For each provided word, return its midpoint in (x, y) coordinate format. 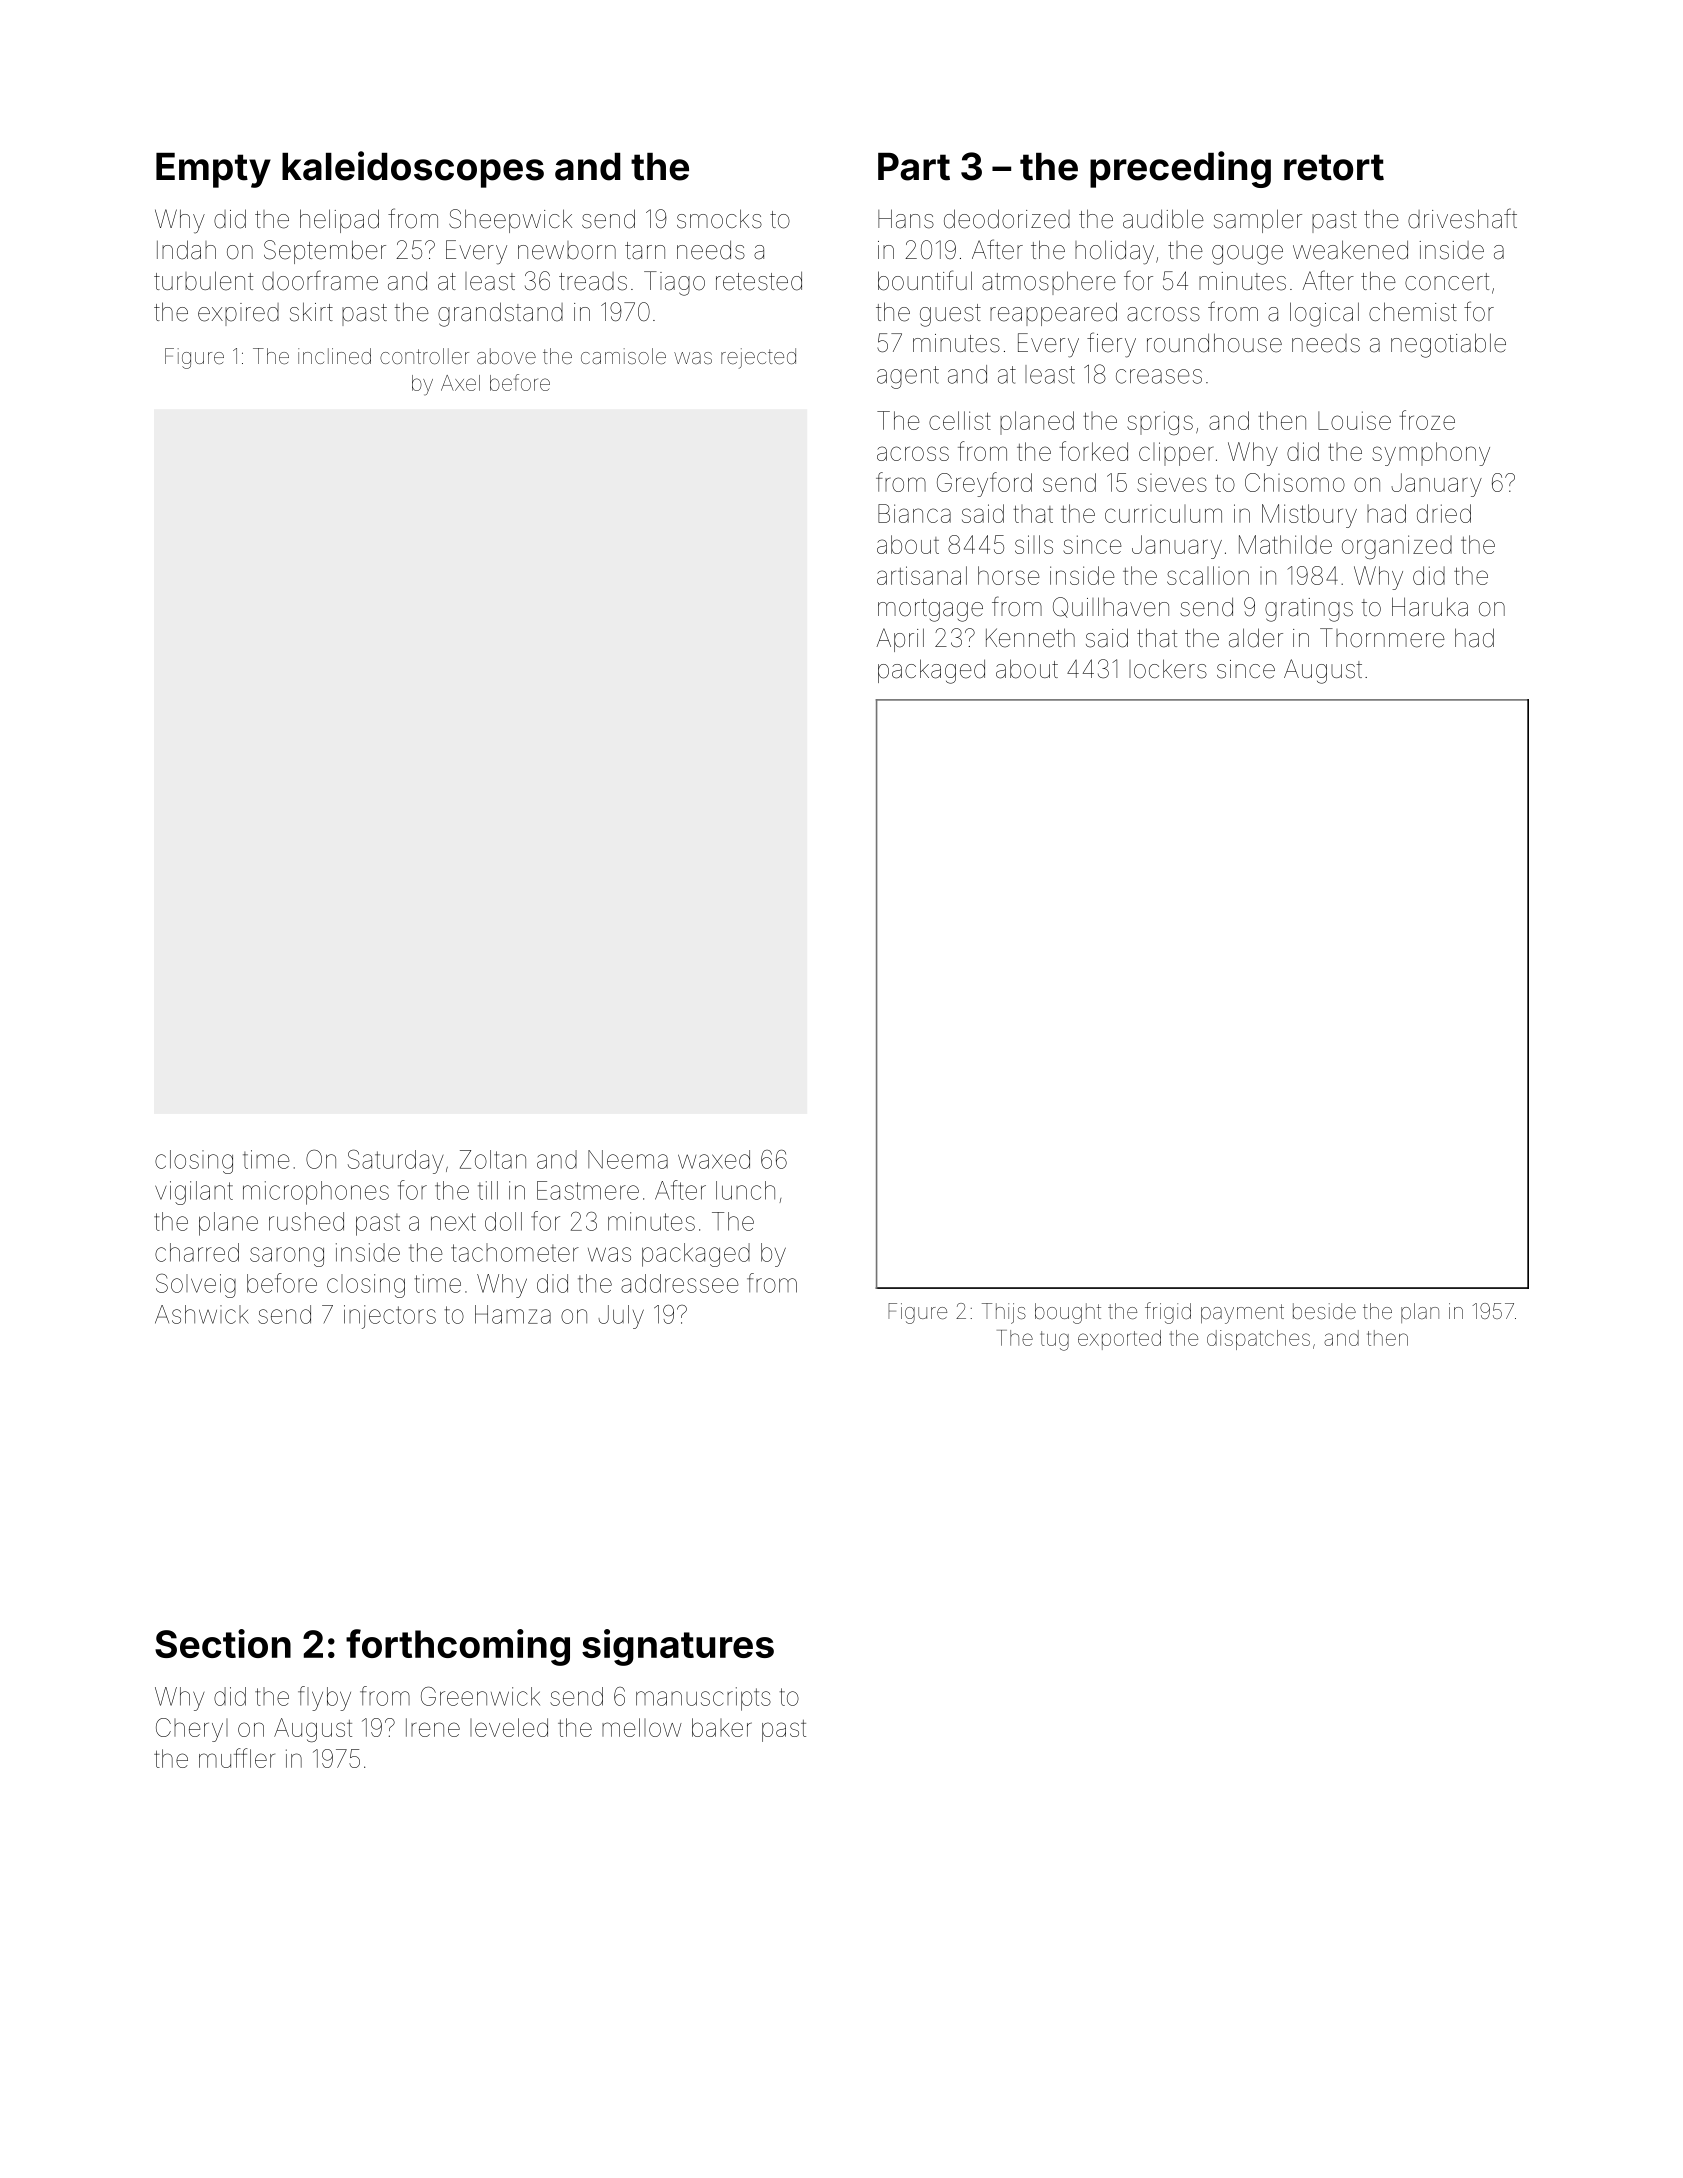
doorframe (320, 280)
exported (1119, 1340)
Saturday (396, 1161)
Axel (460, 383)
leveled (509, 1727)
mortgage (930, 610)
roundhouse (1214, 343)
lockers (1168, 669)
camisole (623, 356)
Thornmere (1382, 638)
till (488, 1190)
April (900, 640)
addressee (680, 1283)
